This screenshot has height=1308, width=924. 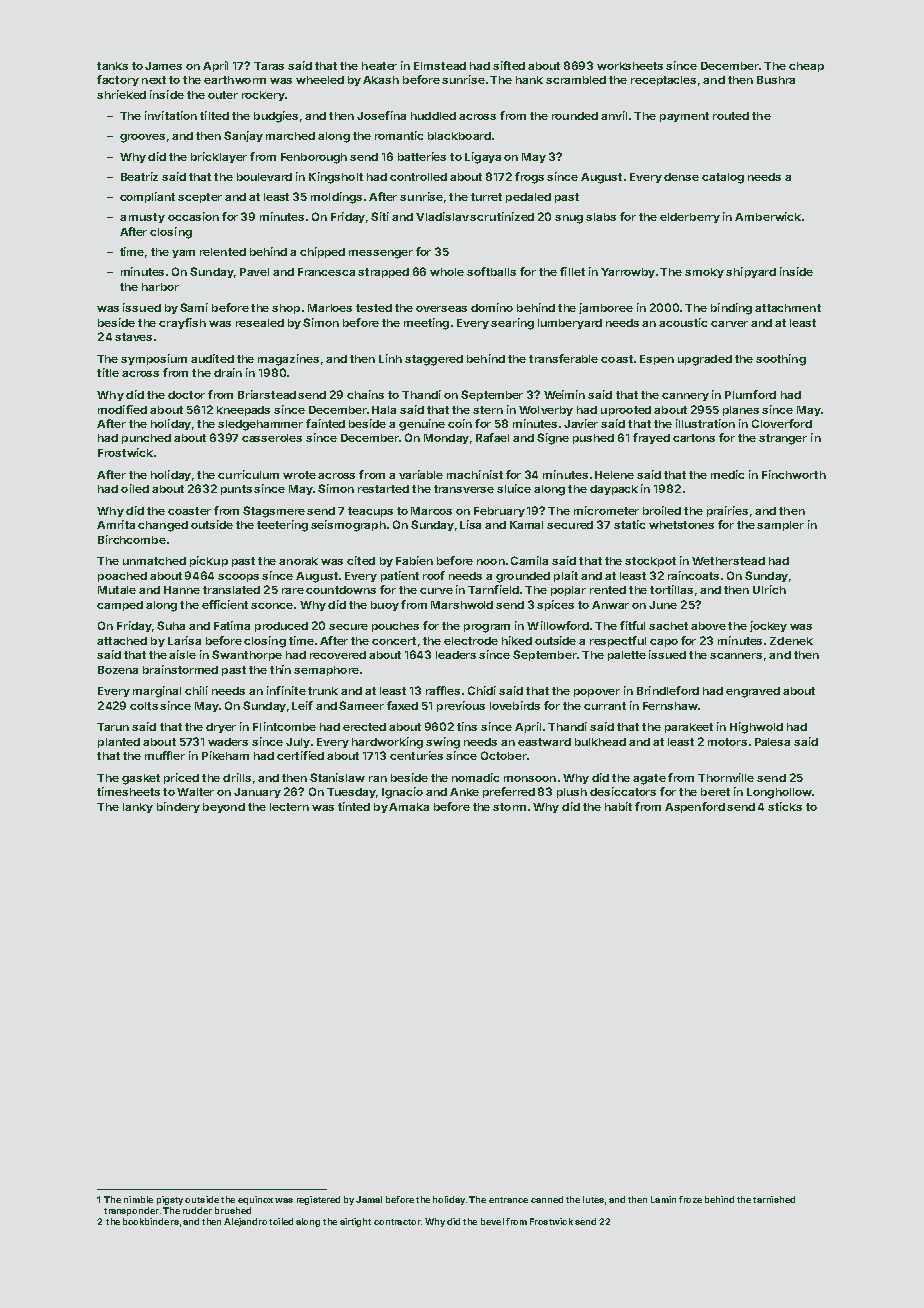 What do you see at coordinates (431, 511) in the screenshot?
I see `Marcos` at bounding box center [431, 511].
